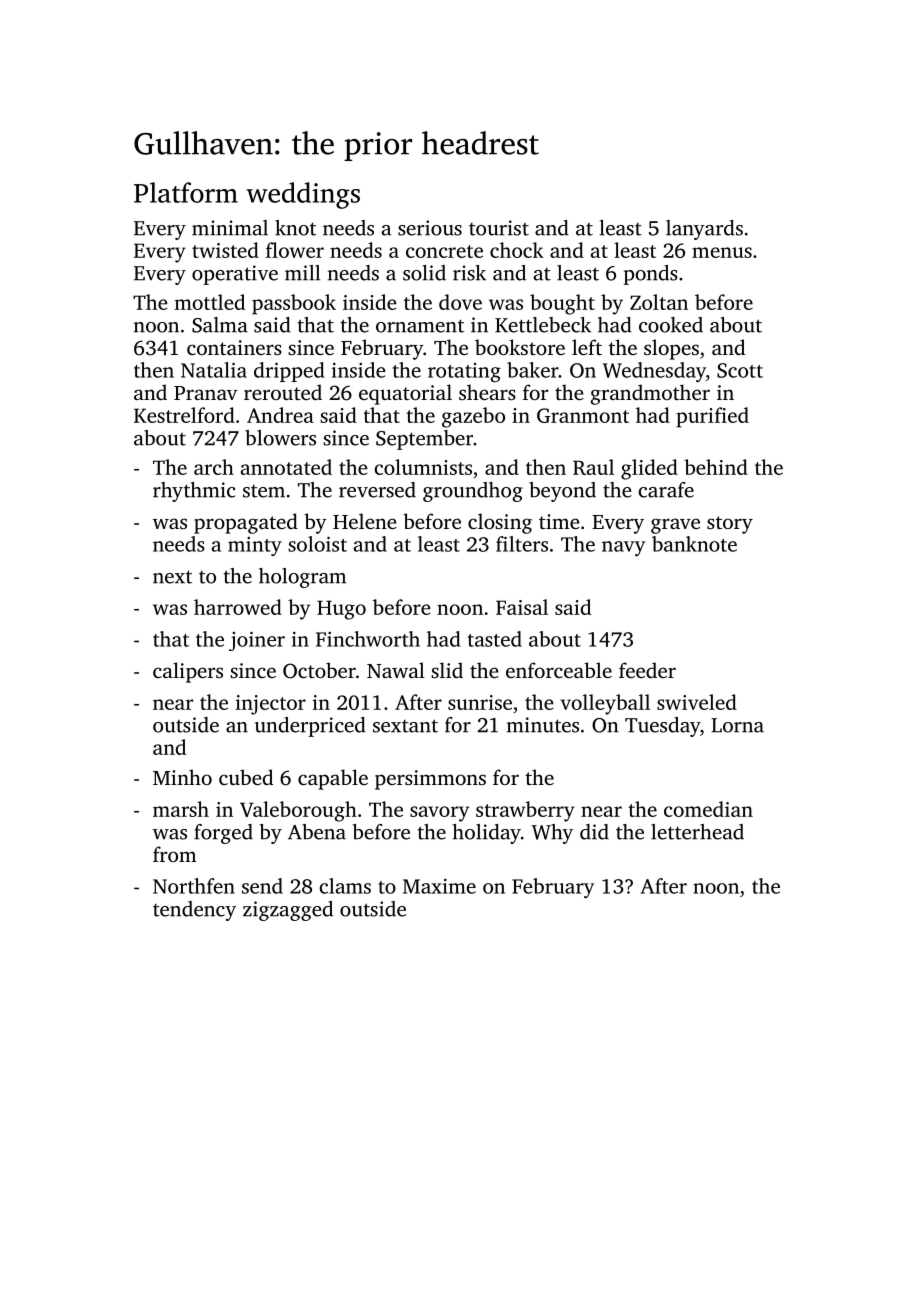 The height and width of the image is (1311, 924). What do you see at coordinates (593, 467) in the image?
I see `Raul` at bounding box center [593, 467].
